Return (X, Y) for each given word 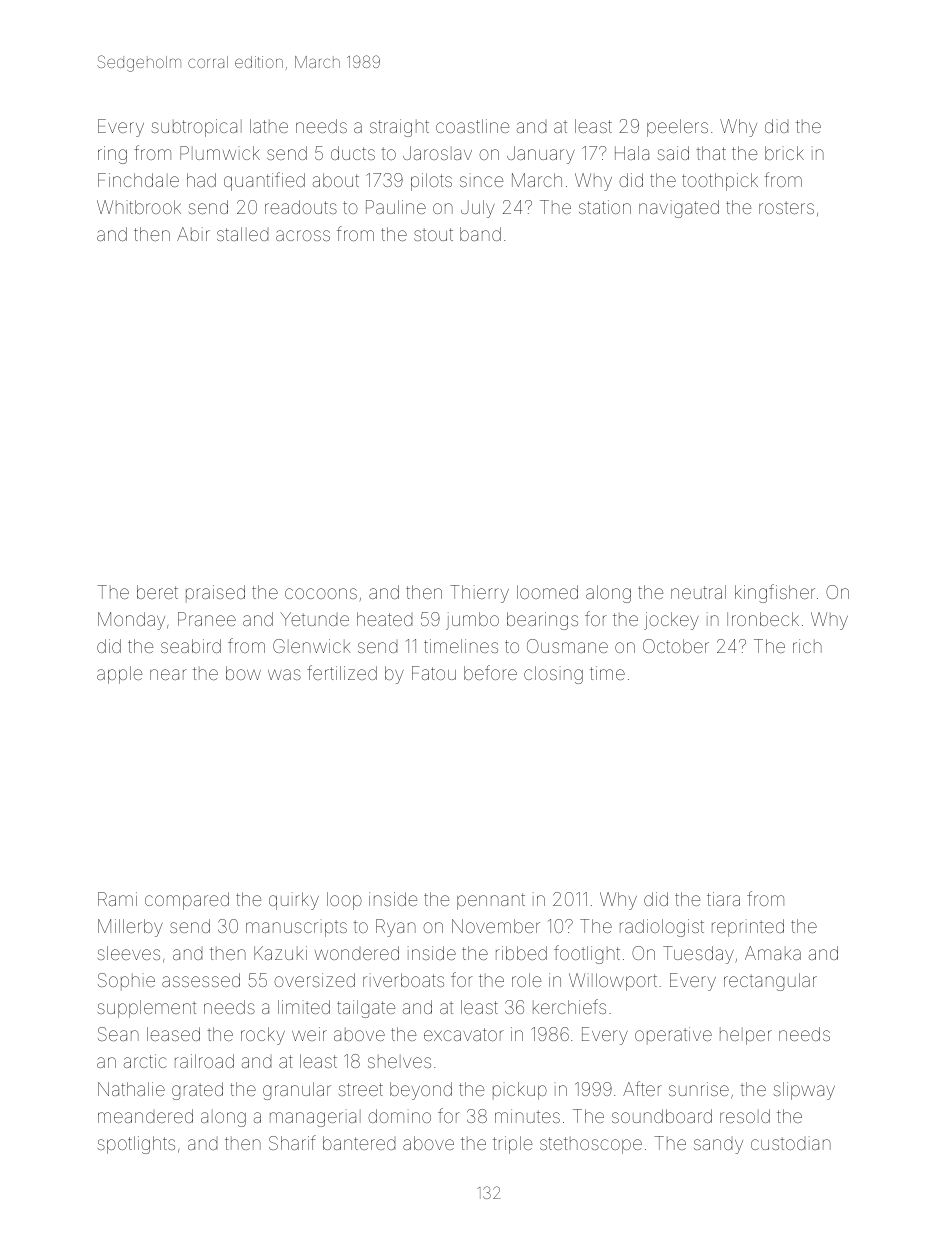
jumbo (472, 621)
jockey (671, 621)
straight (399, 128)
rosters (786, 207)
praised (215, 593)
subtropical (197, 128)
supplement (147, 1009)
